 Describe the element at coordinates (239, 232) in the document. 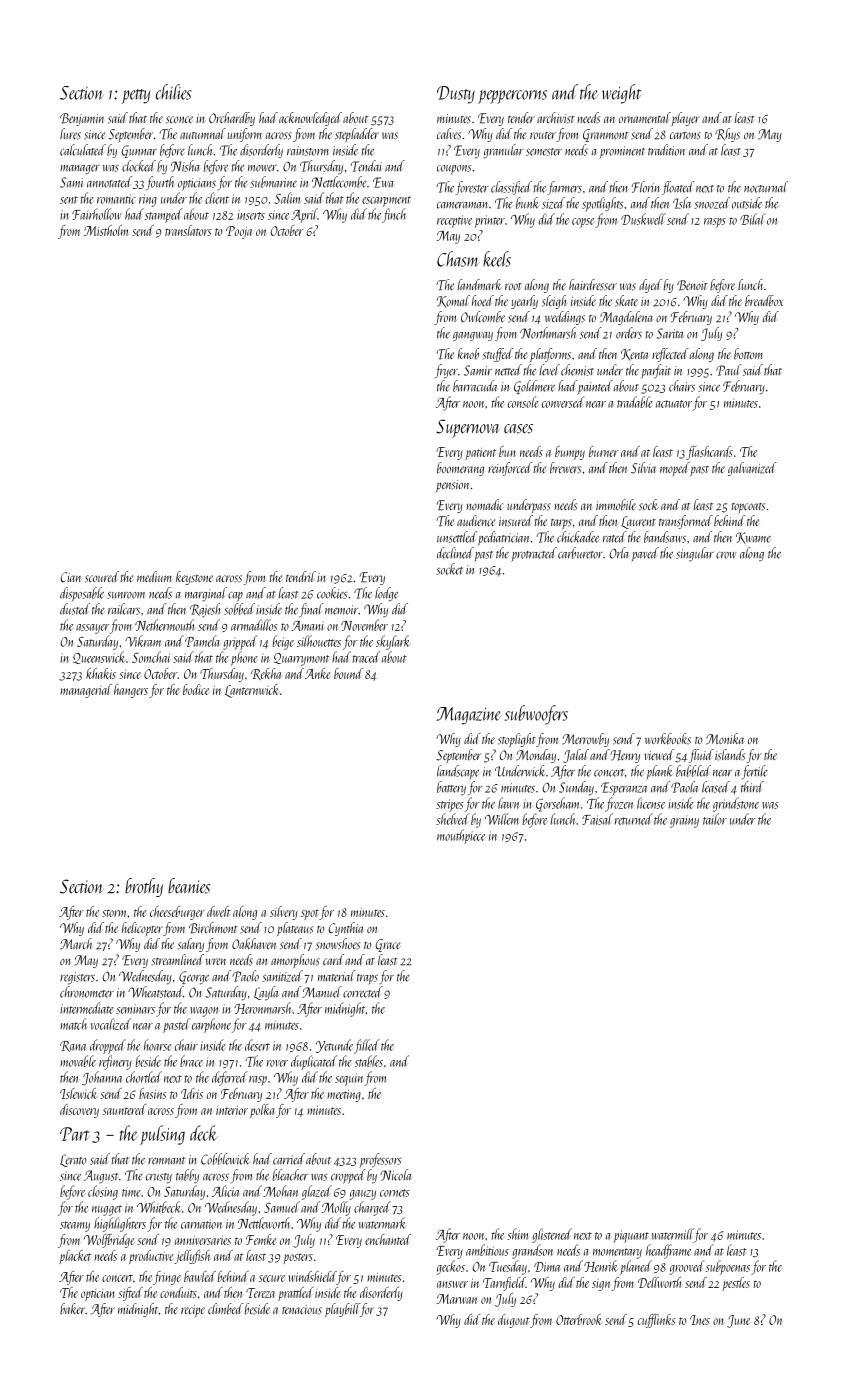

I see `Pooja` at that location.
